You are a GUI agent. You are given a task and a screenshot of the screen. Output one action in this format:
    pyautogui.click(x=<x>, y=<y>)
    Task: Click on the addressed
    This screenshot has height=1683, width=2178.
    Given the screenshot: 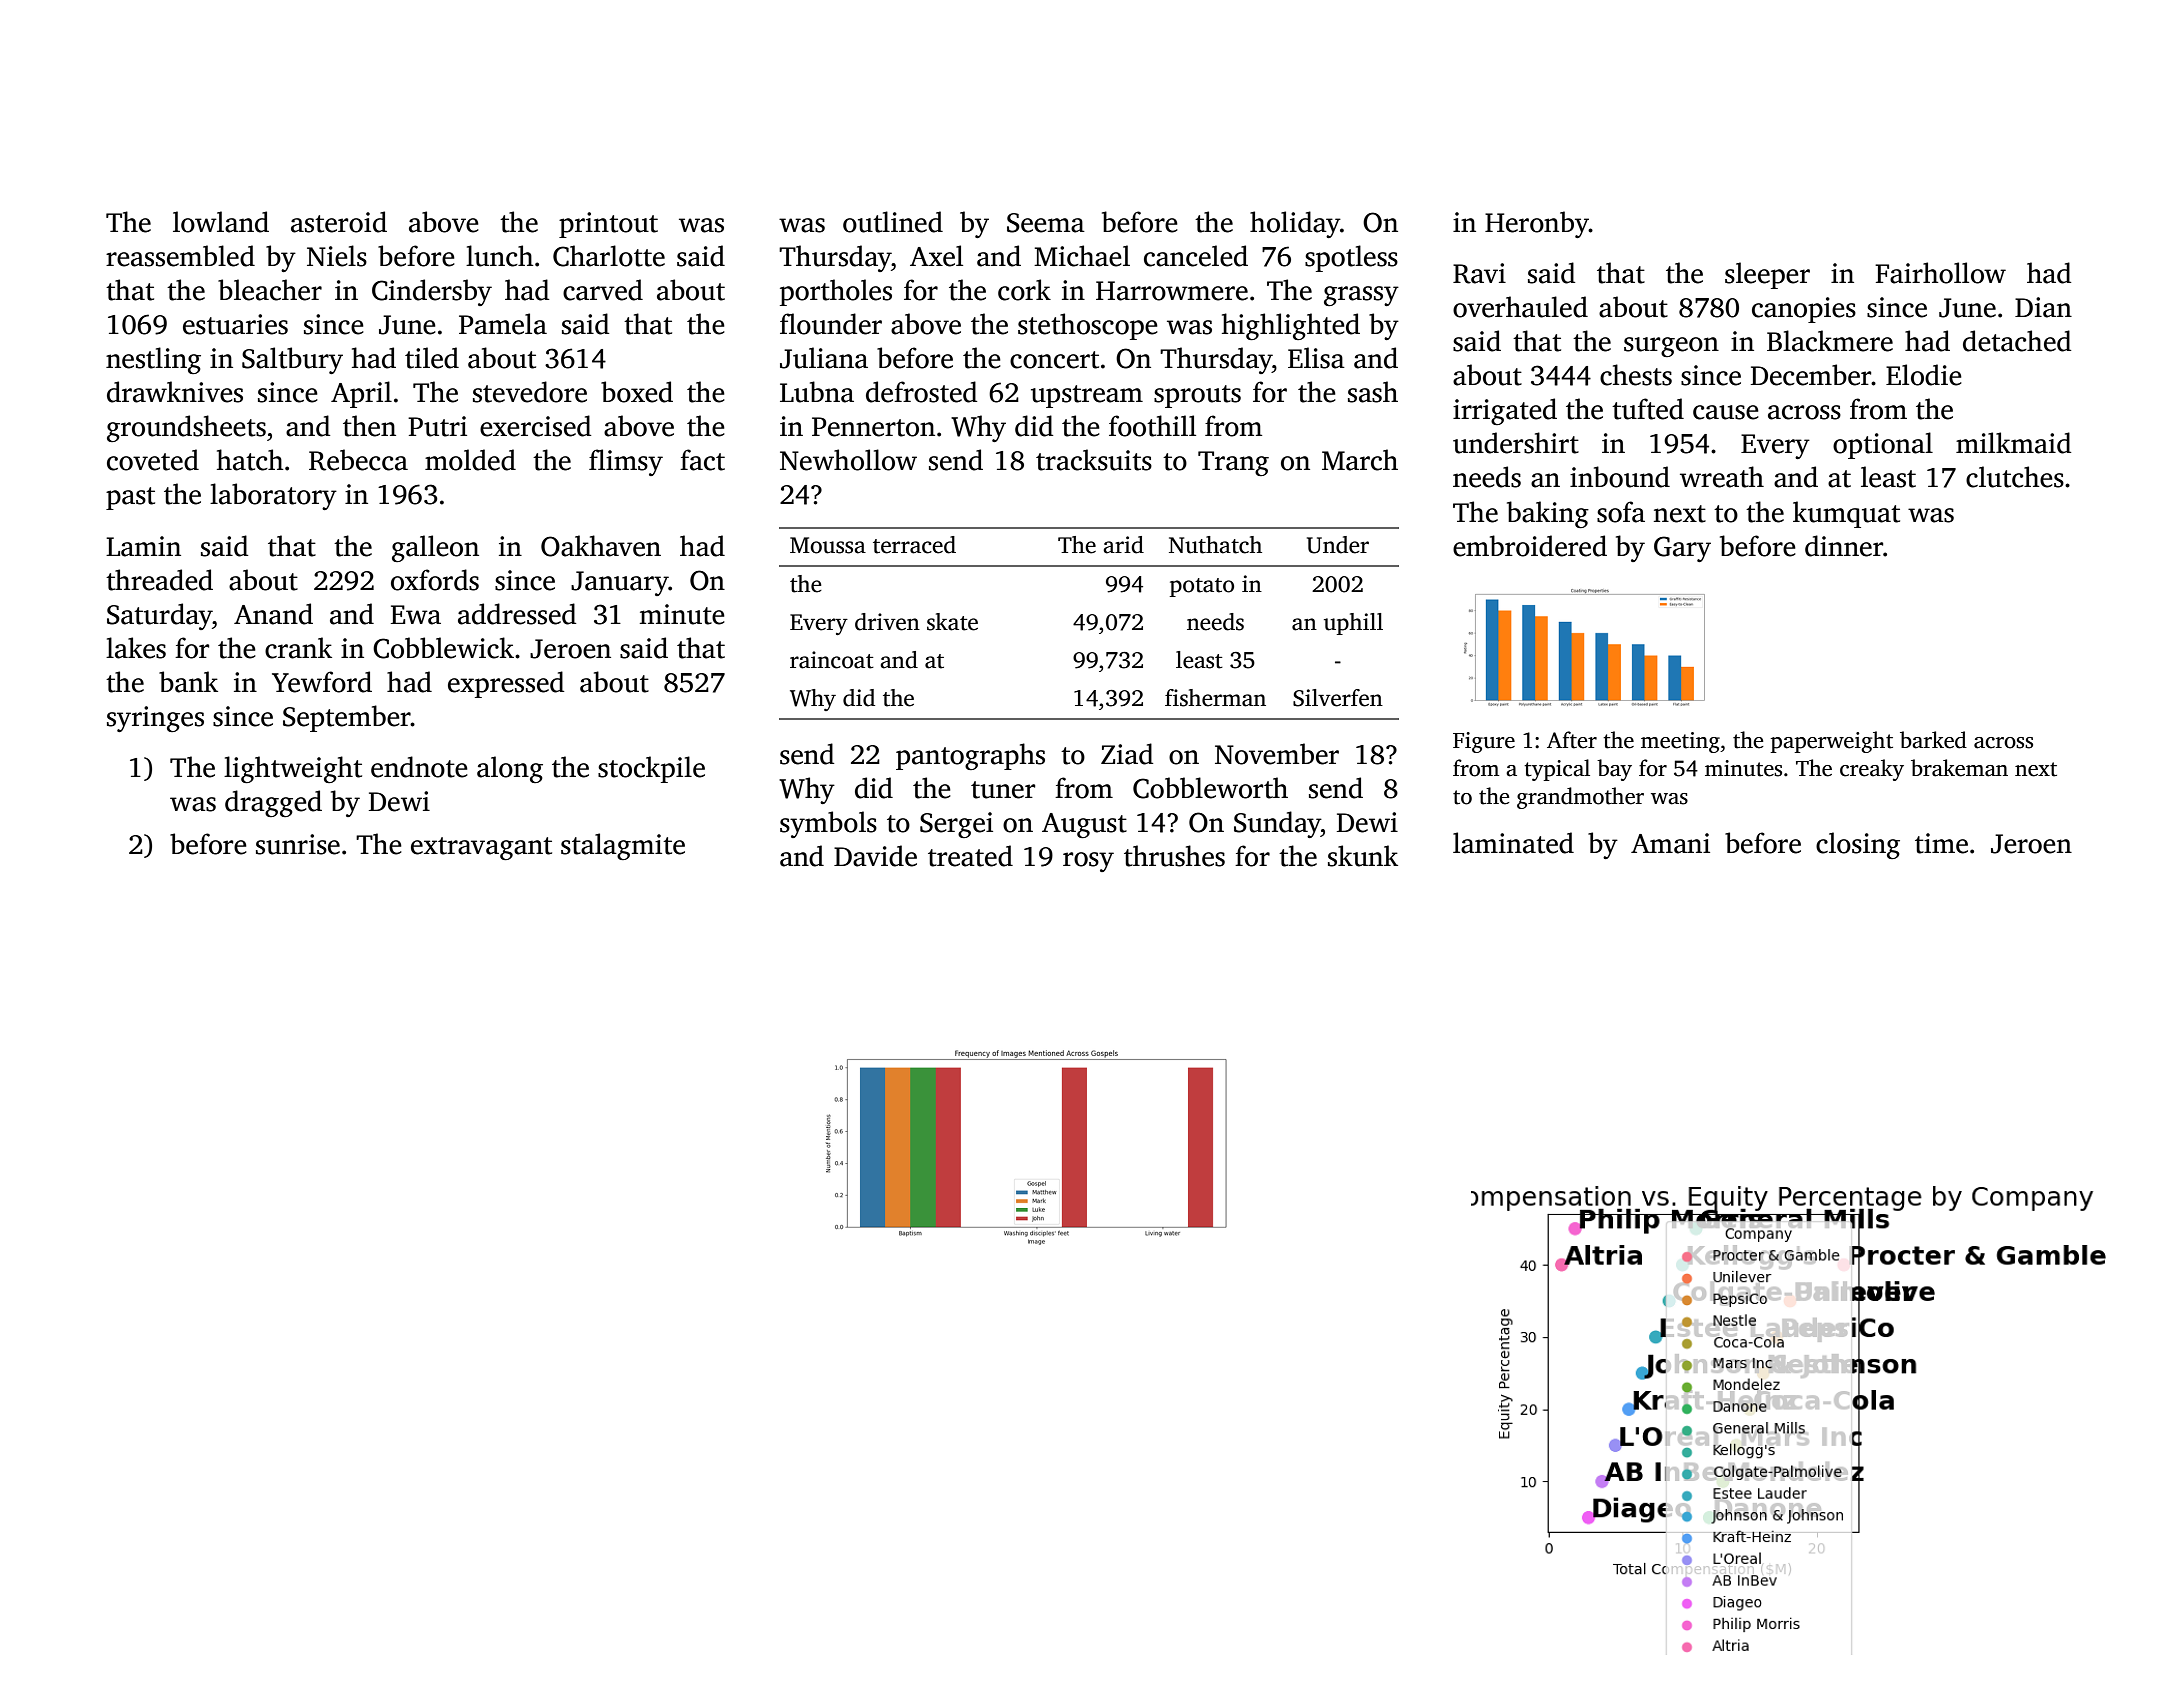 What is the action you would take?
    pyautogui.click(x=517, y=614)
